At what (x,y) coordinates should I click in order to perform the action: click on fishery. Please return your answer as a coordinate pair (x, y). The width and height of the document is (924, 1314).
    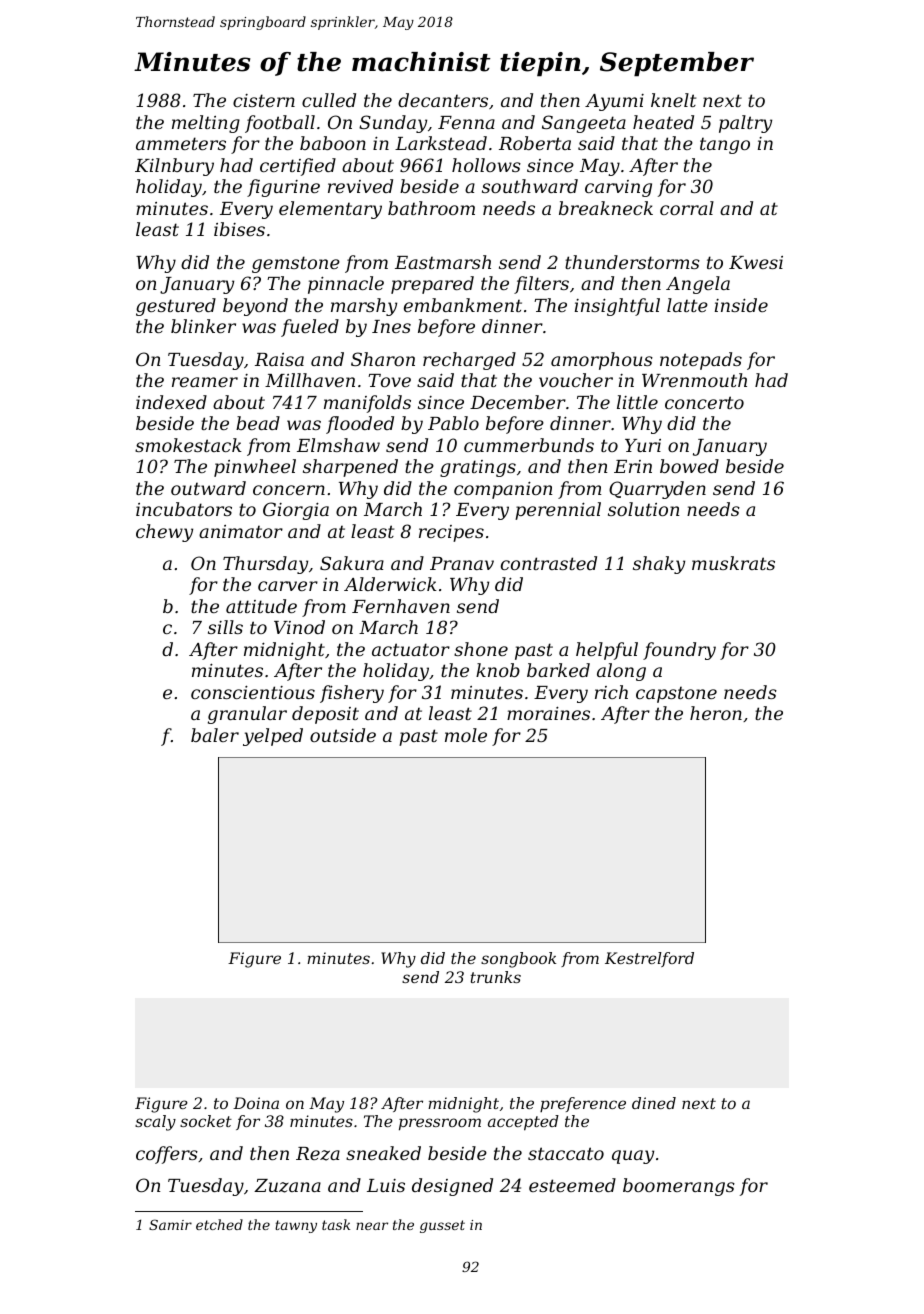
    Looking at the image, I should click on (352, 694).
